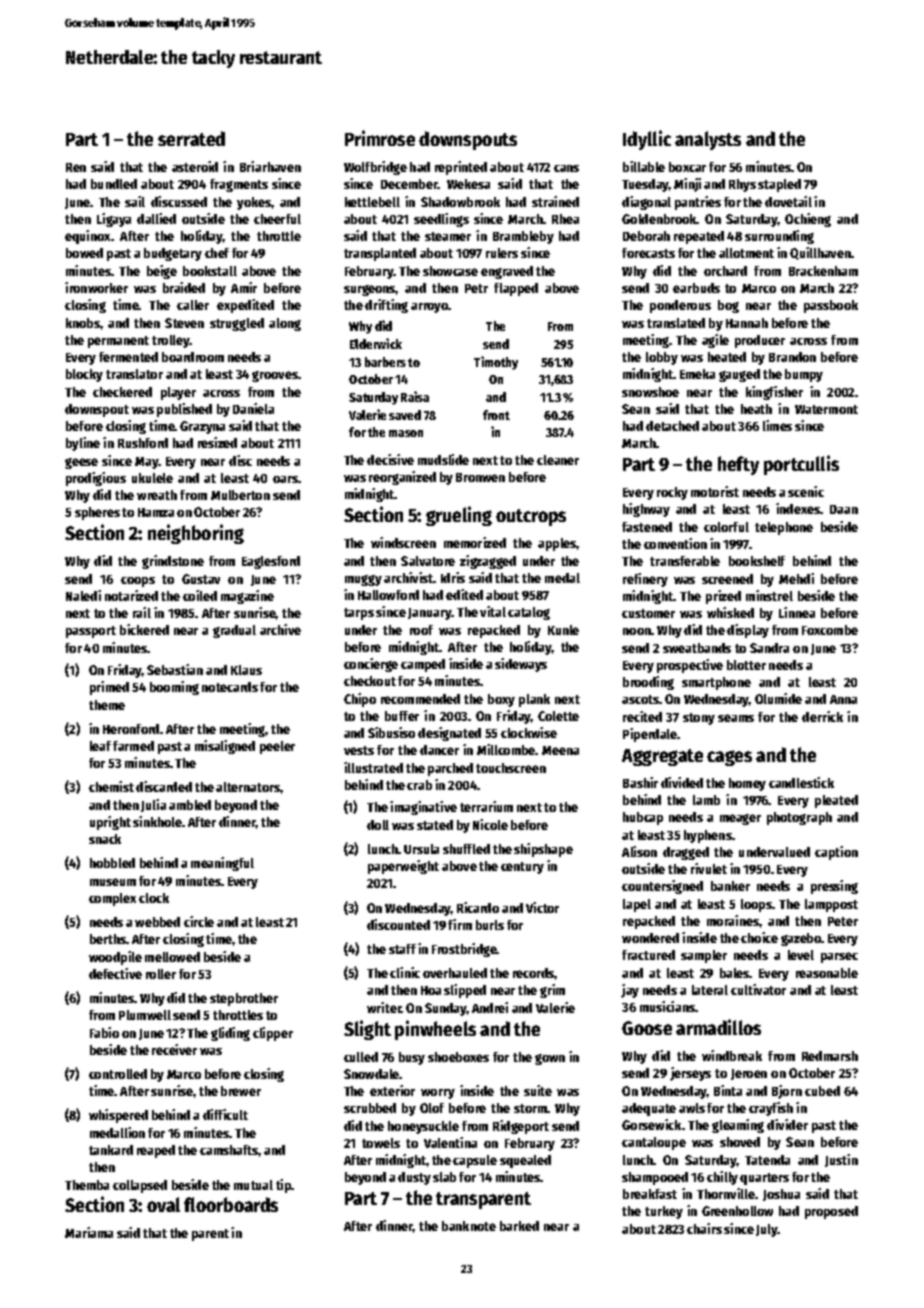 Image resolution: width=924 pixels, height=1308 pixels. Describe the element at coordinates (191, 138) in the screenshot. I see `serrated` at that location.
